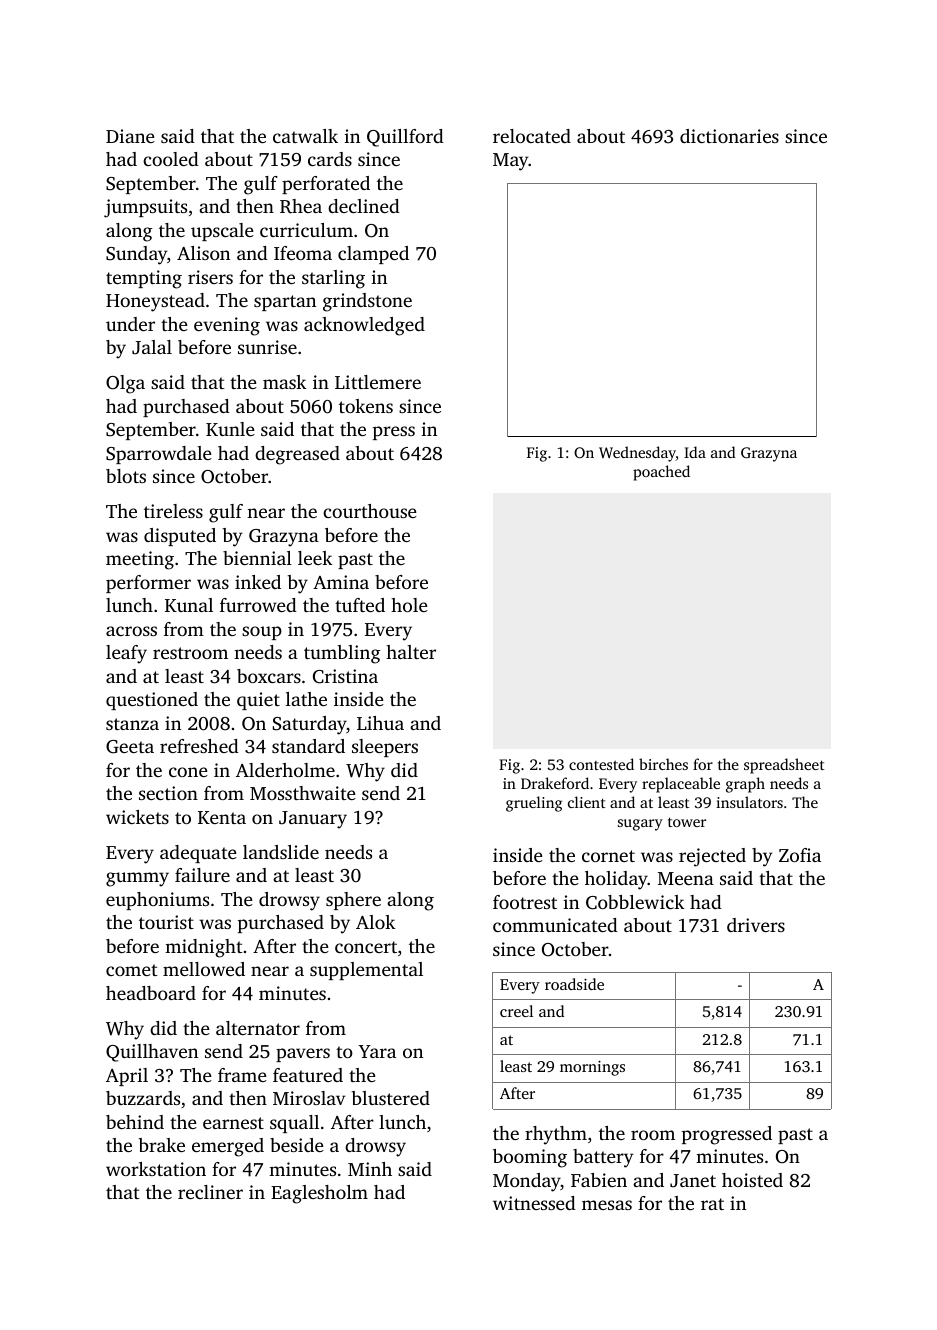 The image size is (937, 1330). Describe the element at coordinates (637, 454) in the screenshot. I see `Wednesday` at that location.
